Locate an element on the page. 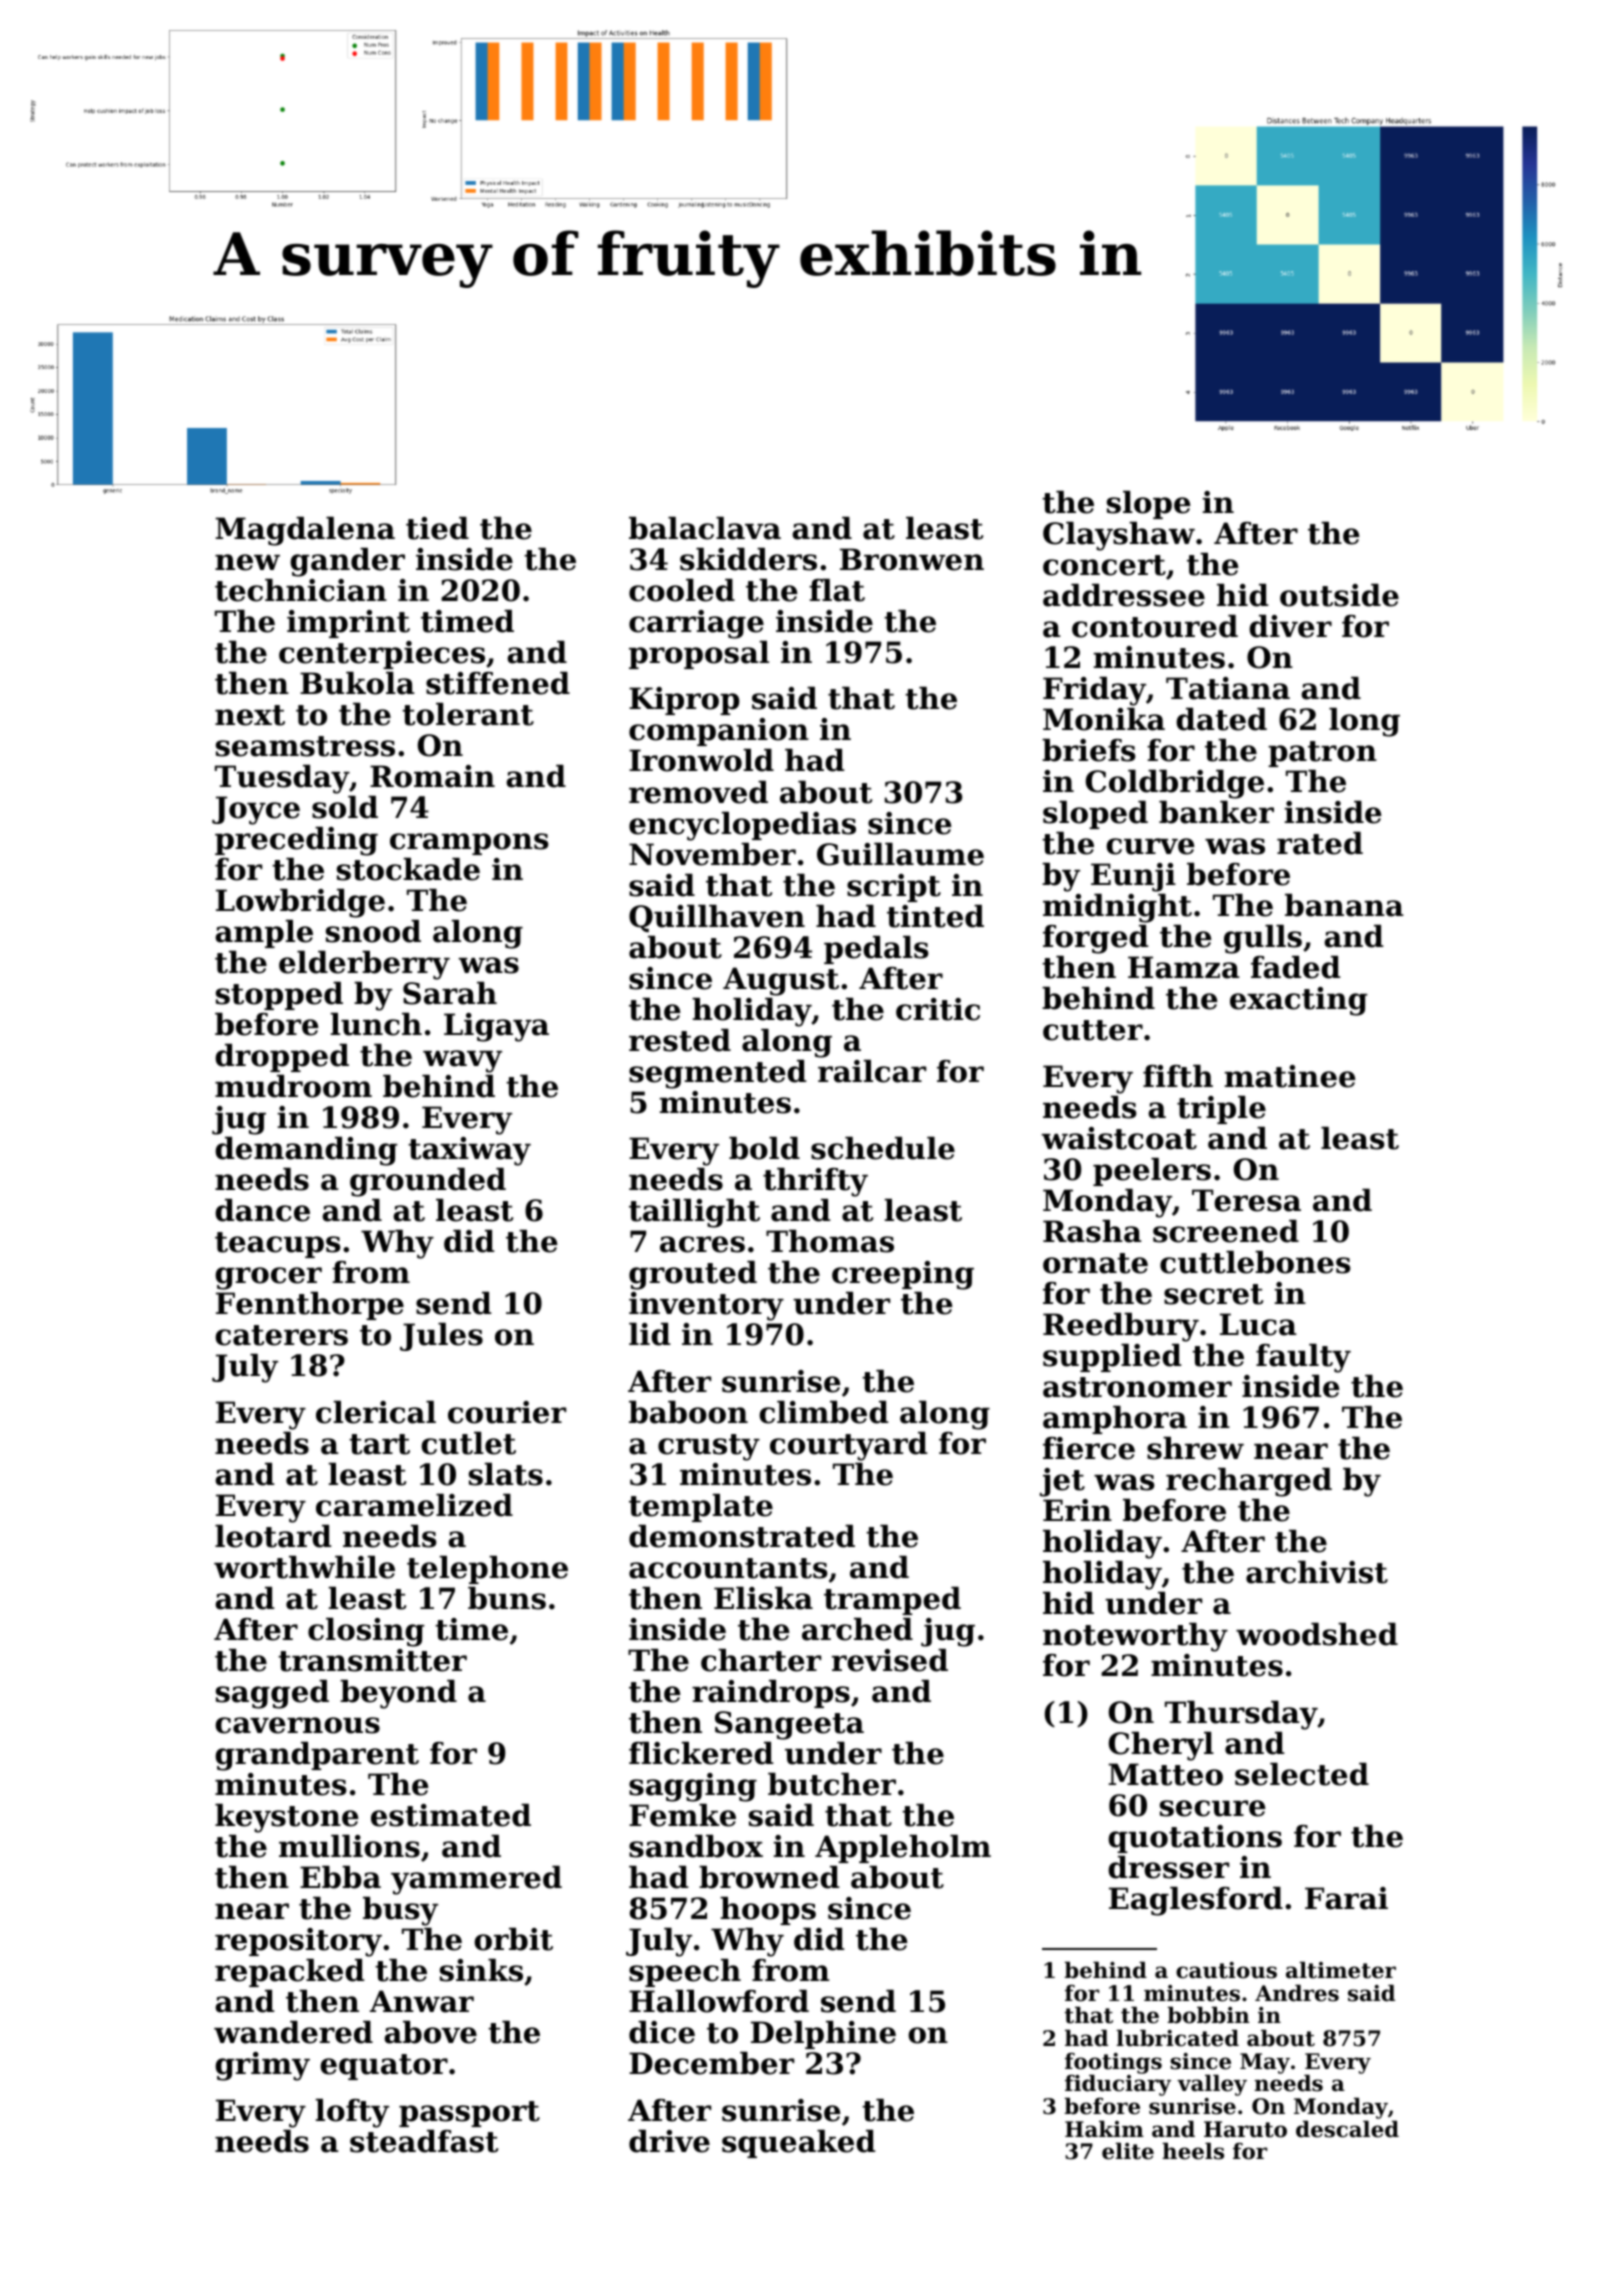 The width and height of the document is (1620, 2292). steadfast is located at coordinates (424, 2141).
